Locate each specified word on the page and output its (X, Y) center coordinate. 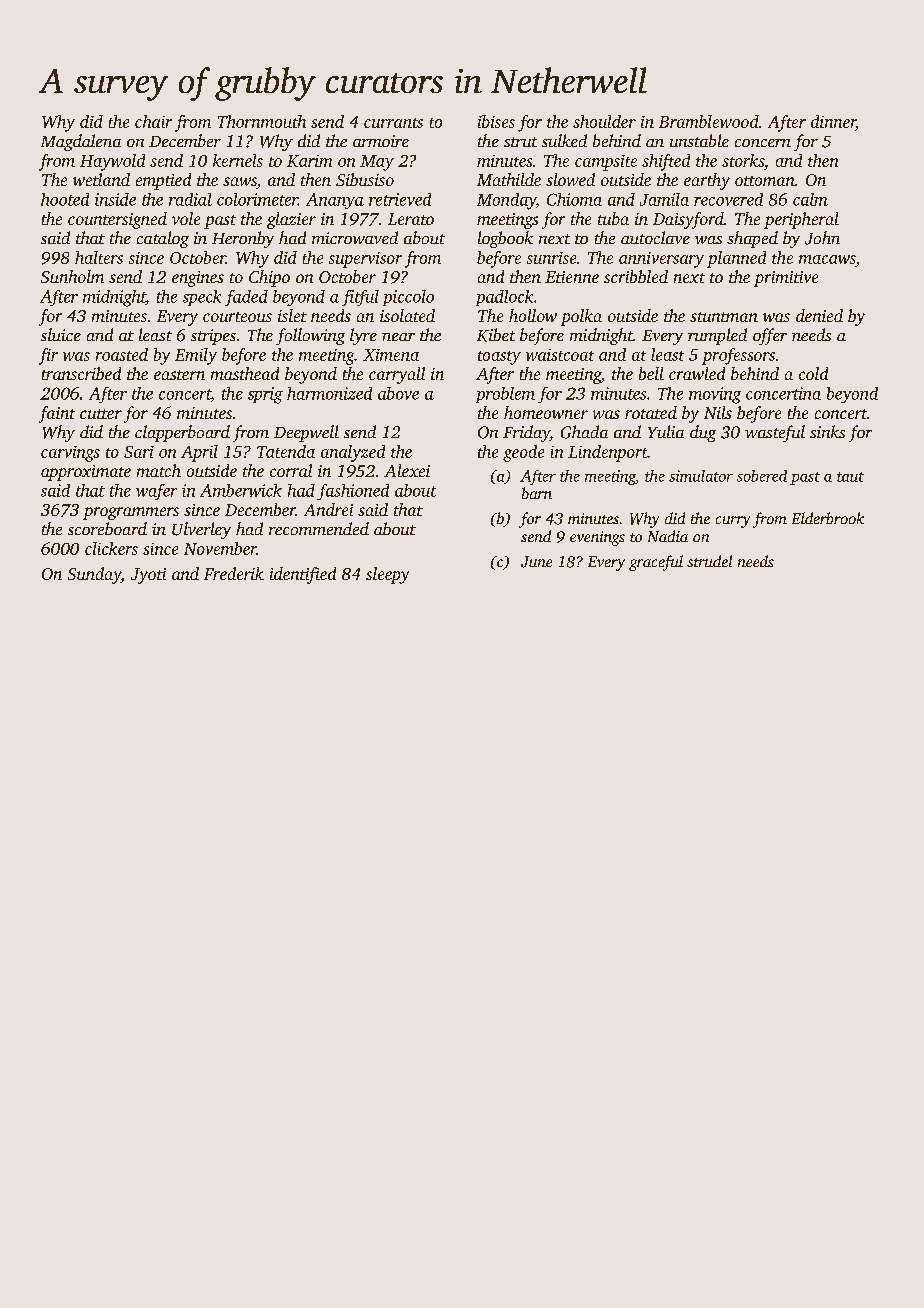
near (398, 337)
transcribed (81, 373)
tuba (613, 218)
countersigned (117, 220)
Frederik (234, 573)
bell (651, 373)
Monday (506, 201)
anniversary (661, 260)
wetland (101, 179)
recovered (728, 199)
